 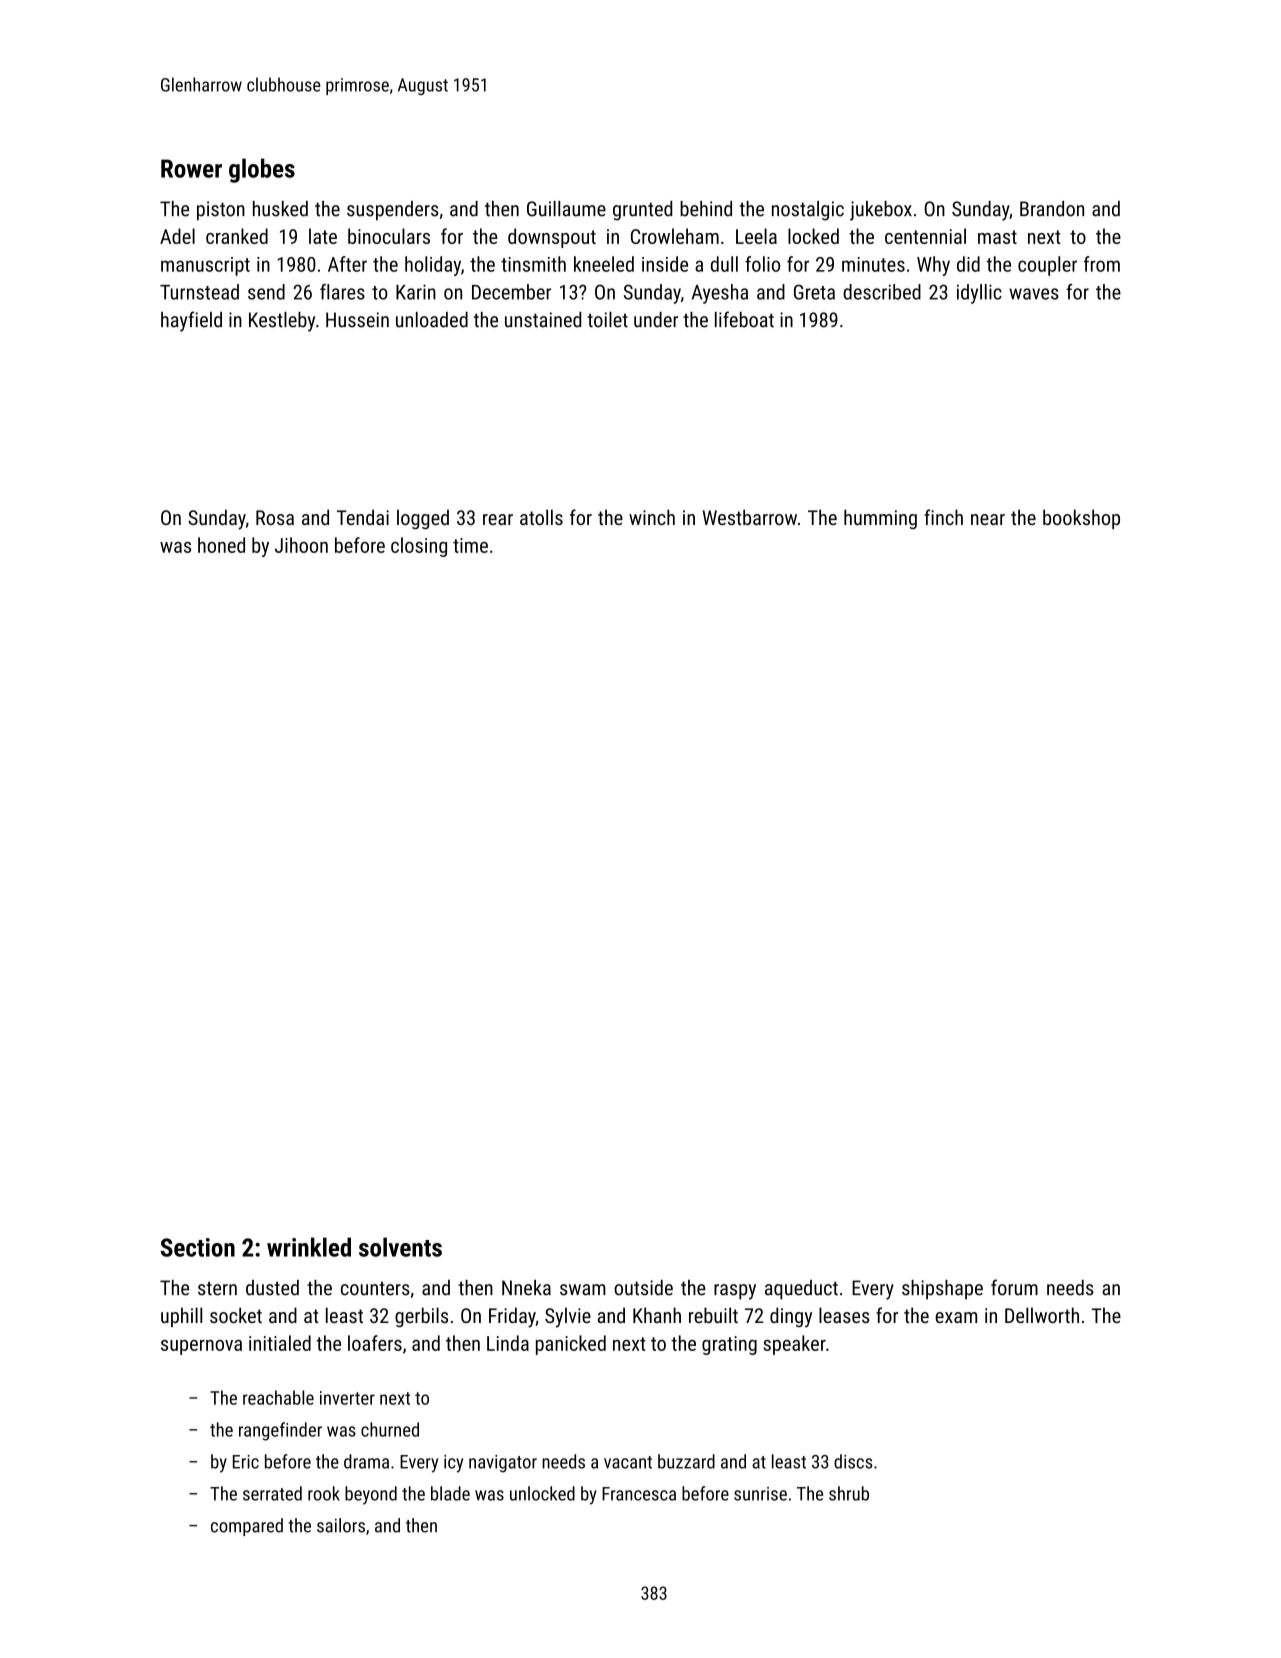 I want to click on time, so click(x=470, y=545).
